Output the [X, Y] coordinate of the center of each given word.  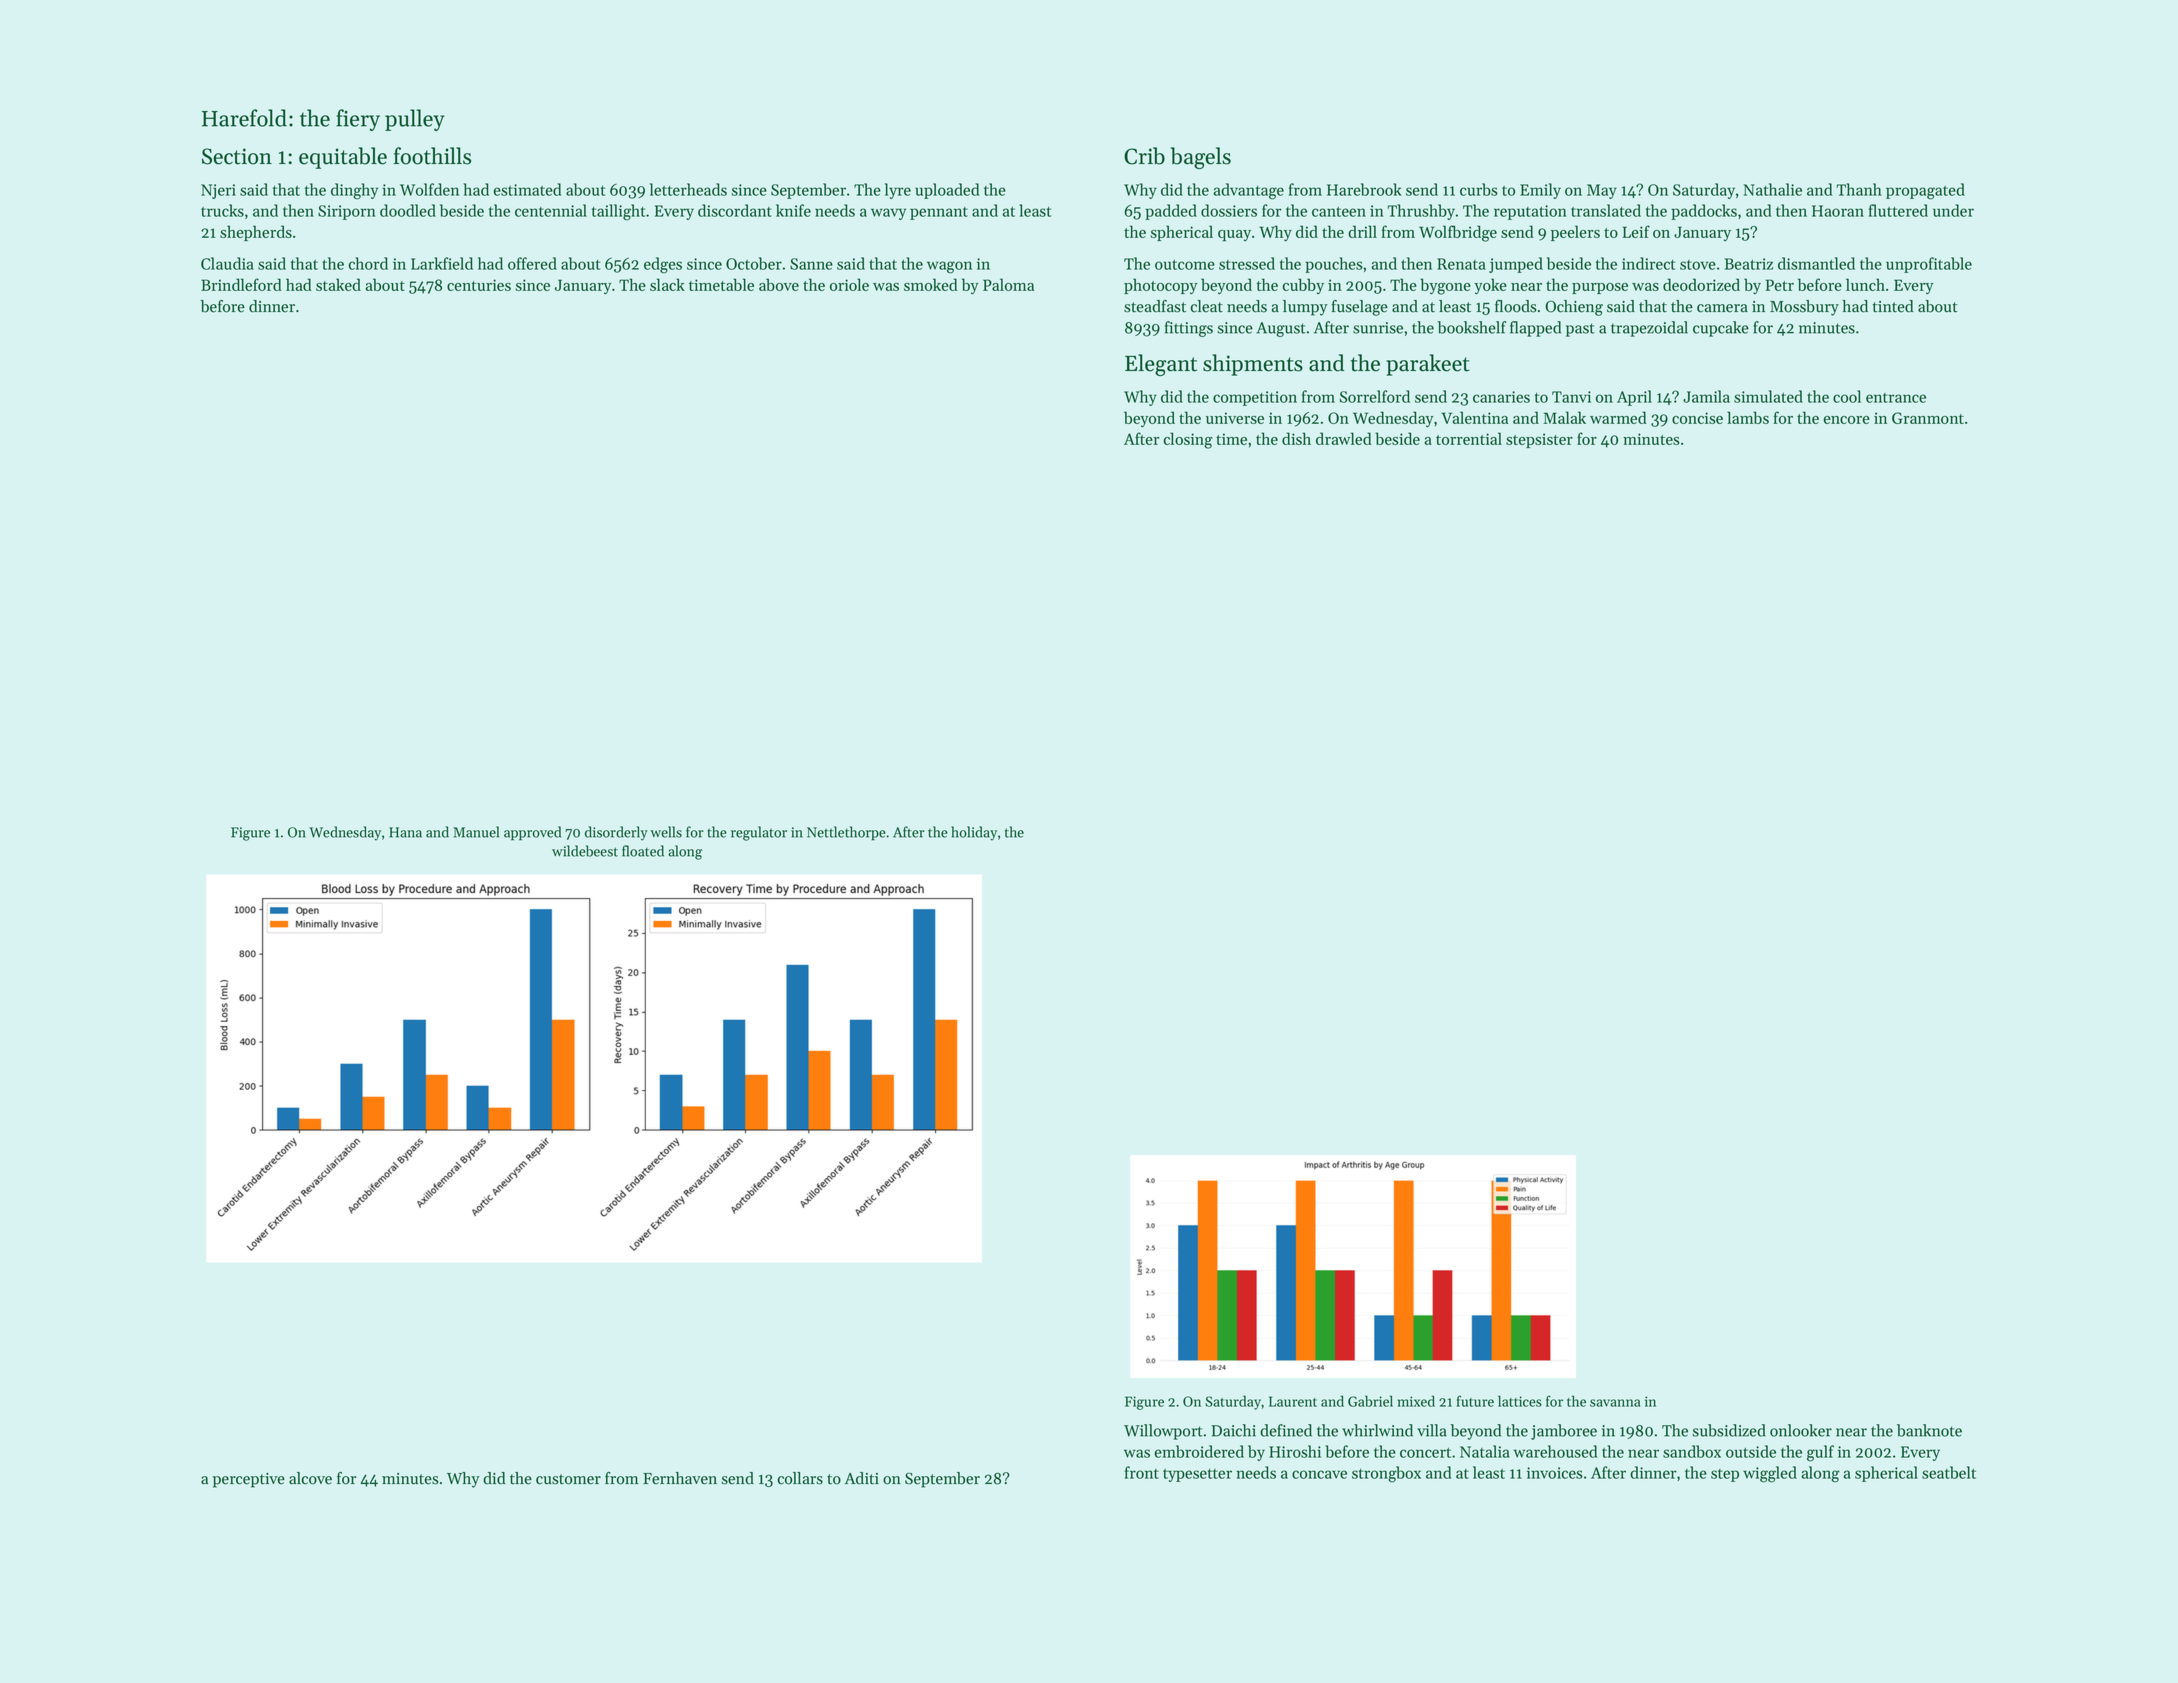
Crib [1144, 156]
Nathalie [1772, 189]
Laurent [1293, 1401]
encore [1847, 420]
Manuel [476, 832]
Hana [405, 832]
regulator [759, 833]
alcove [310, 1478]
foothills [432, 156]
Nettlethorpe [846, 833]
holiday [974, 833]
